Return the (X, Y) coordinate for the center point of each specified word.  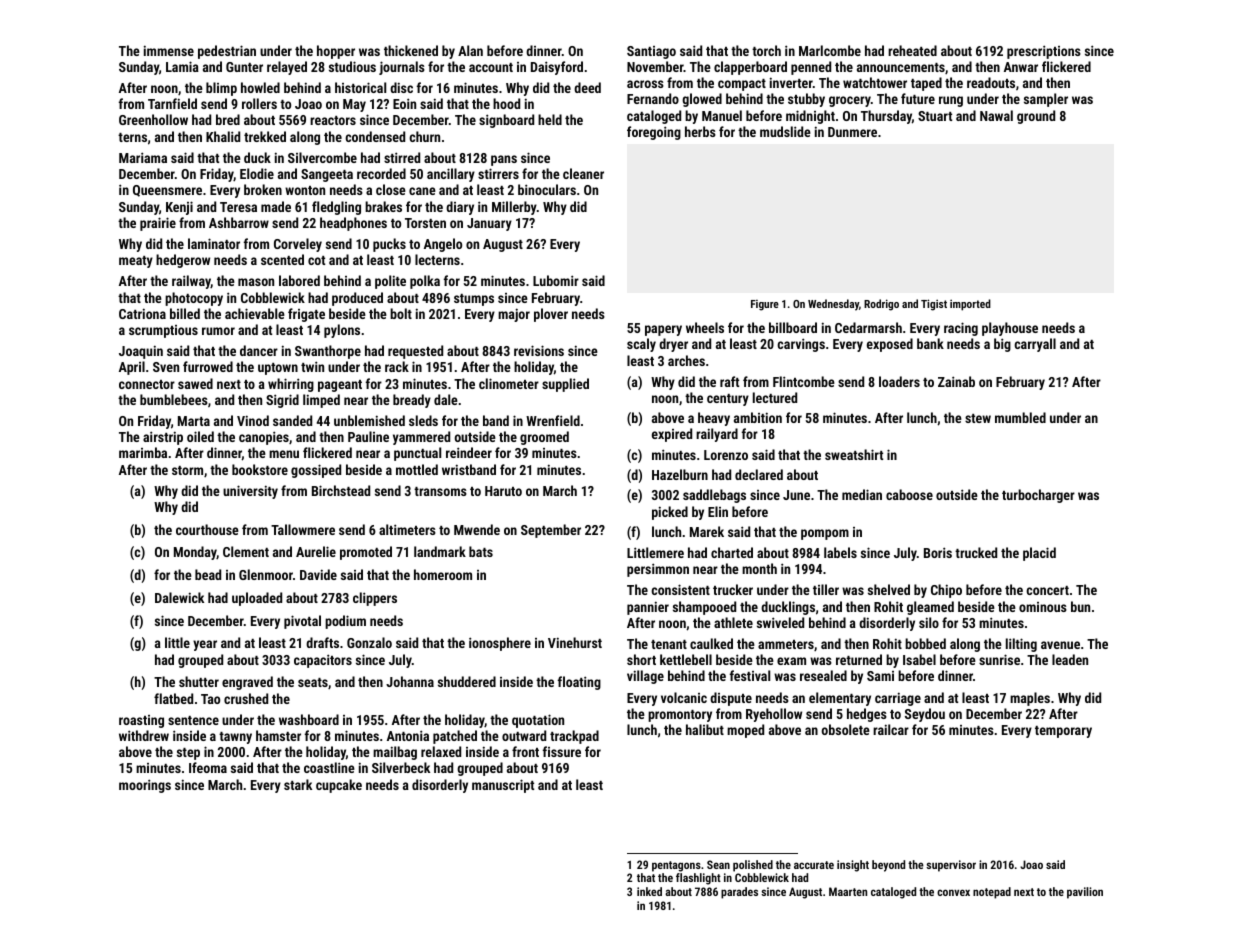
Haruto (503, 491)
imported (970, 305)
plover (551, 315)
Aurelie (316, 551)
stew (978, 418)
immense (169, 50)
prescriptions (1044, 52)
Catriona (142, 313)
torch (766, 50)
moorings (145, 786)
